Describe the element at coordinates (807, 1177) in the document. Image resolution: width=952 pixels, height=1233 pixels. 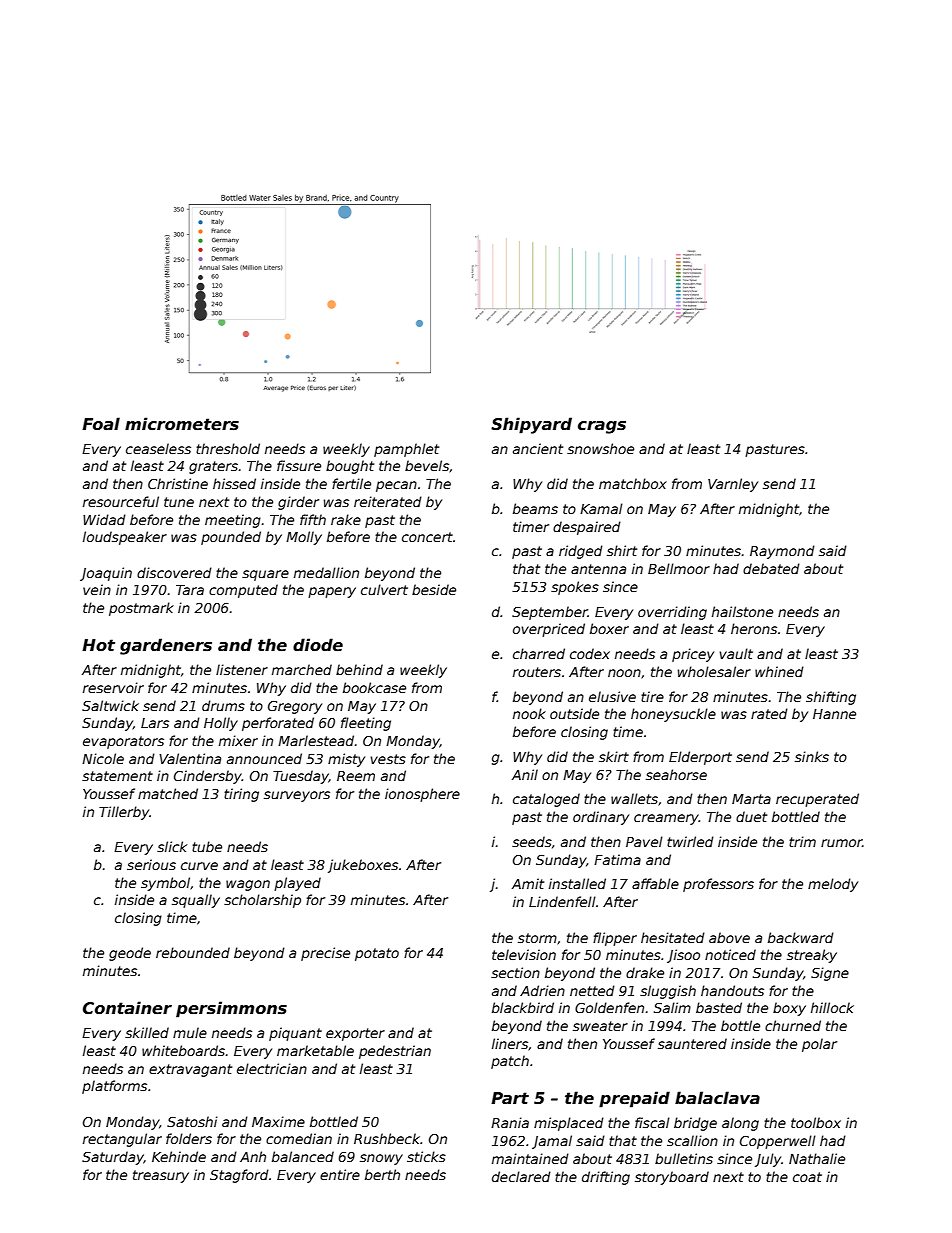
I see `coat` at that location.
